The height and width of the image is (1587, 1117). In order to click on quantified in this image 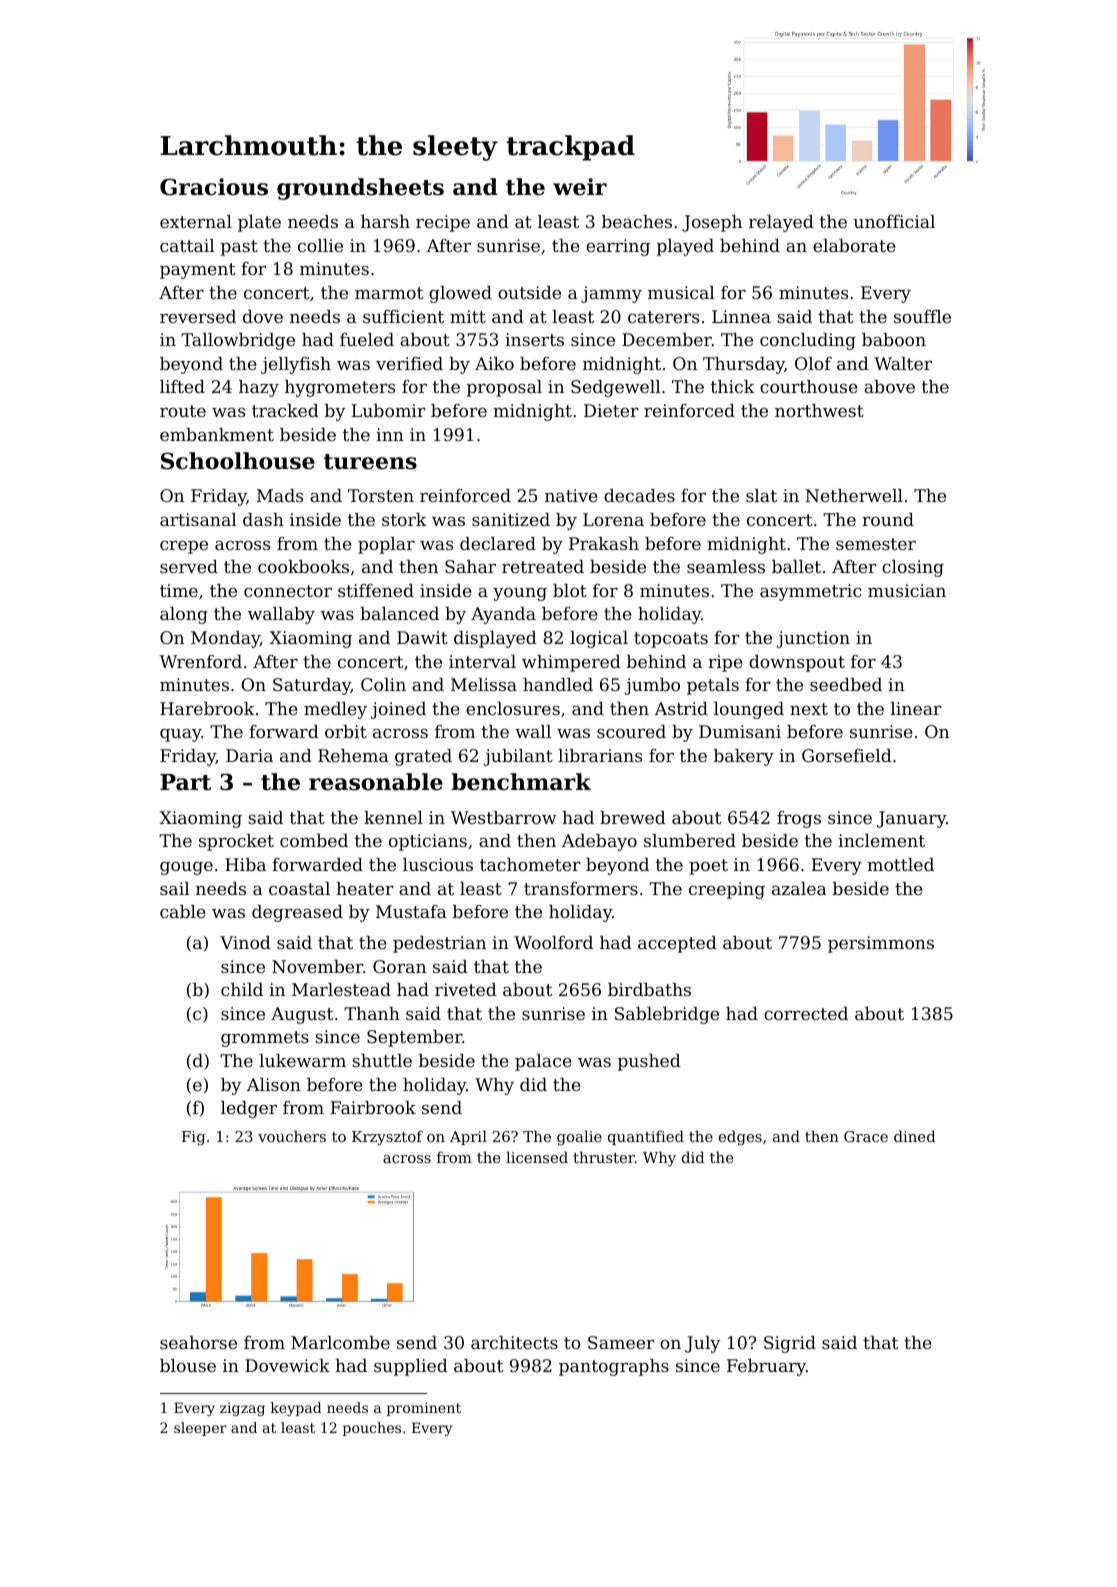, I will do `click(646, 1137)`.
